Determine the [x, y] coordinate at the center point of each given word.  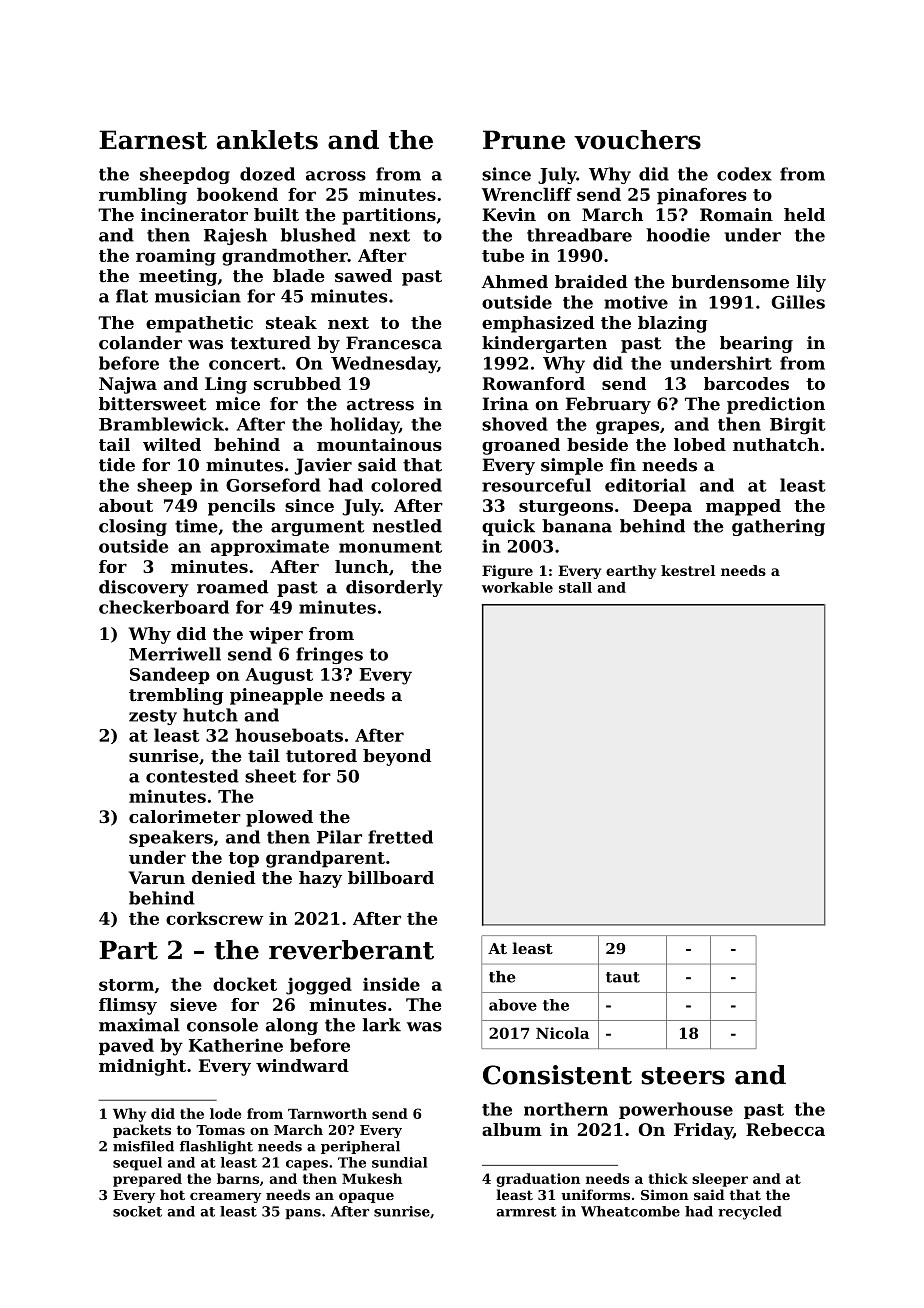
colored [406, 485]
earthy [631, 572]
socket [137, 1211]
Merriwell [175, 654]
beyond [397, 757]
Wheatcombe [630, 1211]
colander [140, 343]
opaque [366, 1197]
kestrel [688, 570]
